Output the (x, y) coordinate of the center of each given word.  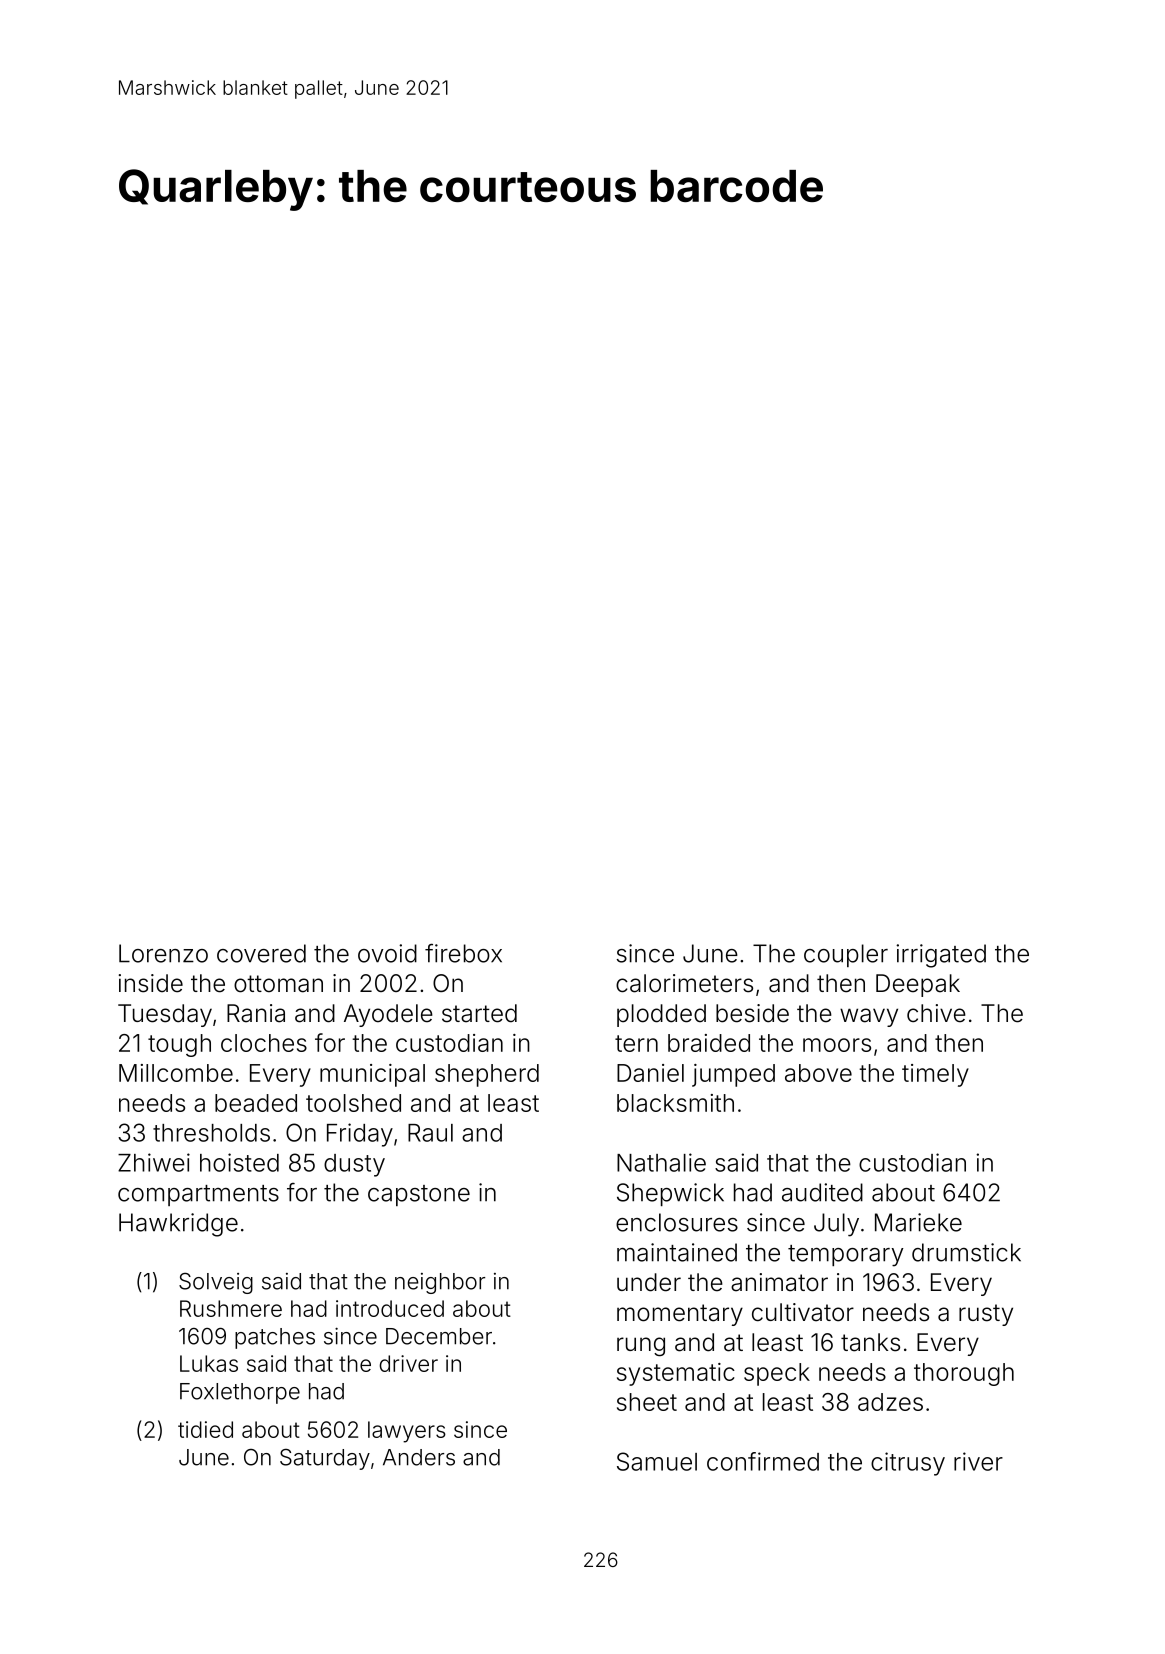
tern (636, 1043)
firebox (463, 953)
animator (779, 1282)
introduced (390, 1308)
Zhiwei (154, 1162)
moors (837, 1045)
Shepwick (670, 1194)
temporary (845, 1256)
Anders (419, 1457)
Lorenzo (163, 953)
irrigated (941, 956)
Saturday (325, 1459)
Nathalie (661, 1162)
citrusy (908, 1464)
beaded (256, 1103)
